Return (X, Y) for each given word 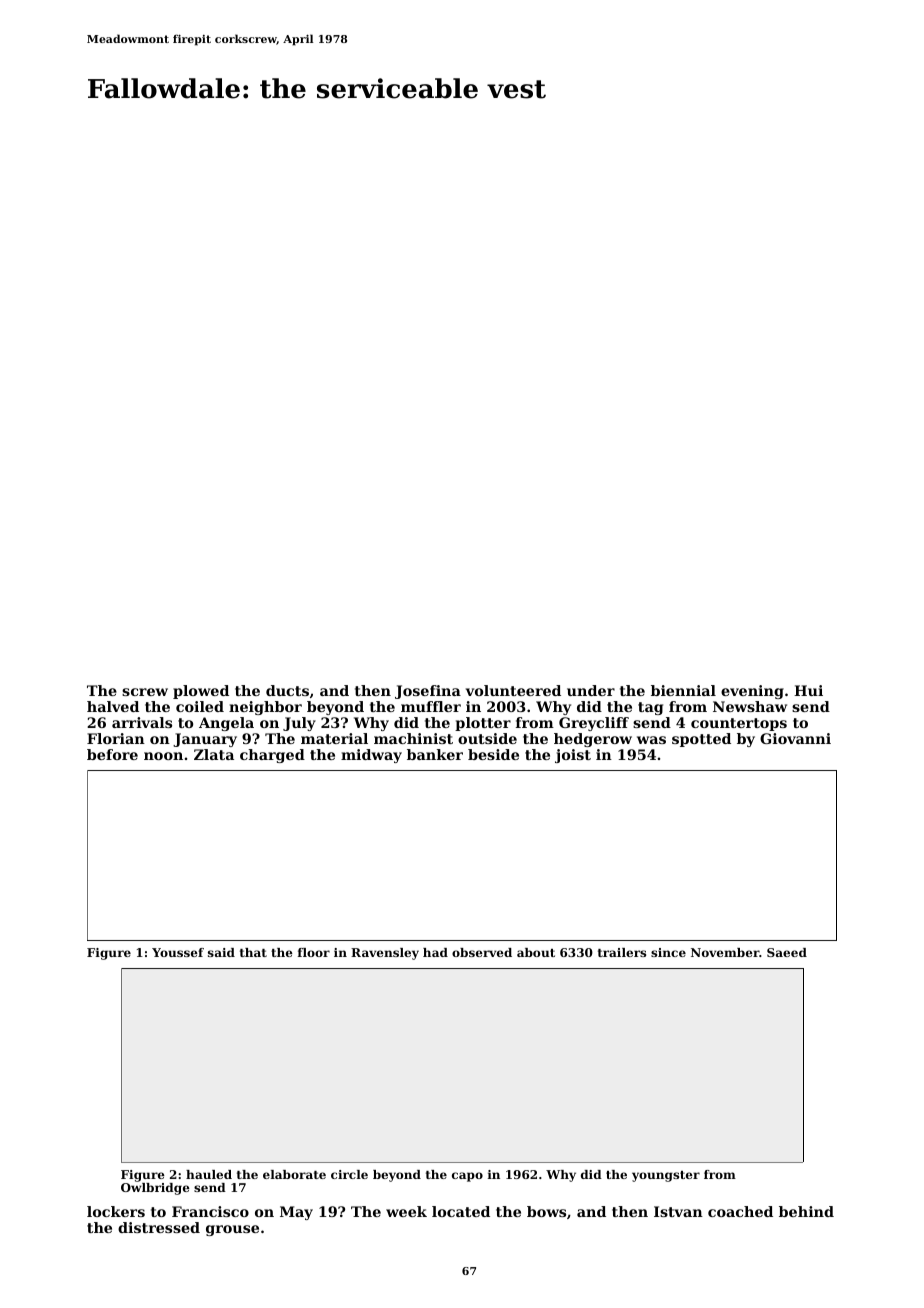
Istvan (678, 1211)
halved (113, 706)
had (435, 952)
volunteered (513, 690)
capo (467, 1177)
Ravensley (385, 954)
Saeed (787, 952)
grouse (232, 1230)
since (668, 952)
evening (752, 692)
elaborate (294, 1174)
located (461, 1211)
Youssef (178, 952)
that (253, 952)
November (725, 952)
